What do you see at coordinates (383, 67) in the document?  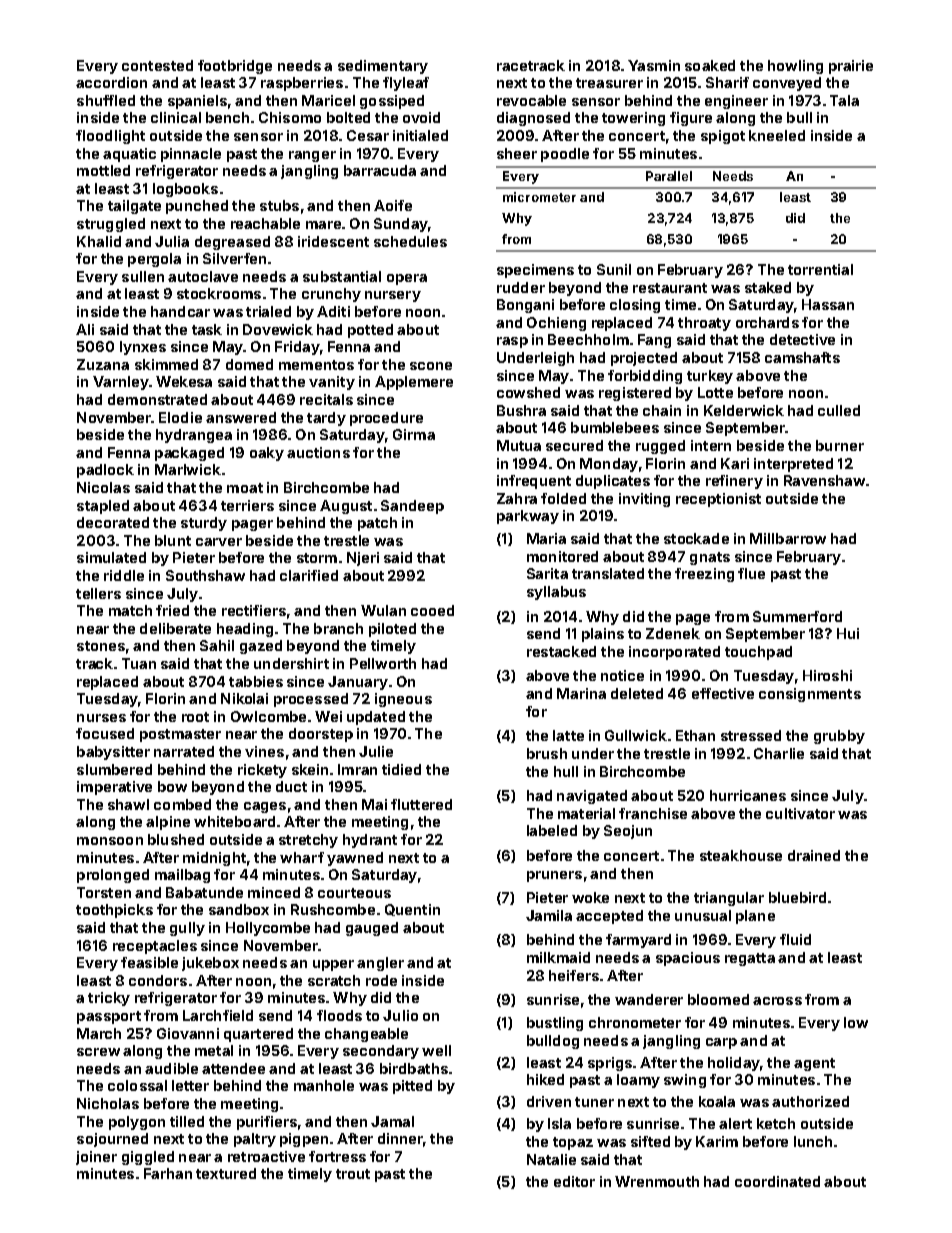 I see `sedimentary` at bounding box center [383, 67].
